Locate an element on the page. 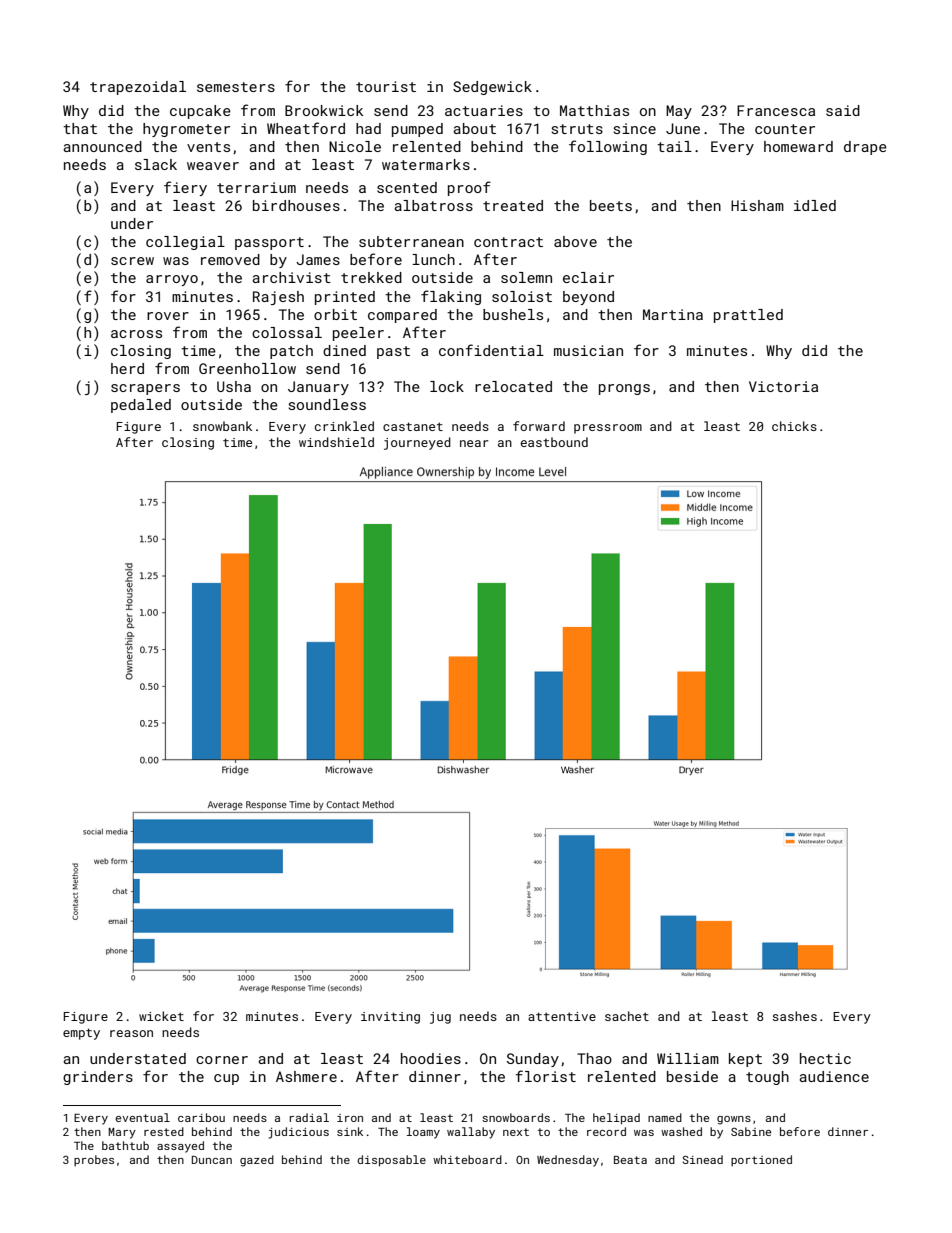 This page has height=1233, width=952. journeyed is located at coordinates (417, 443).
